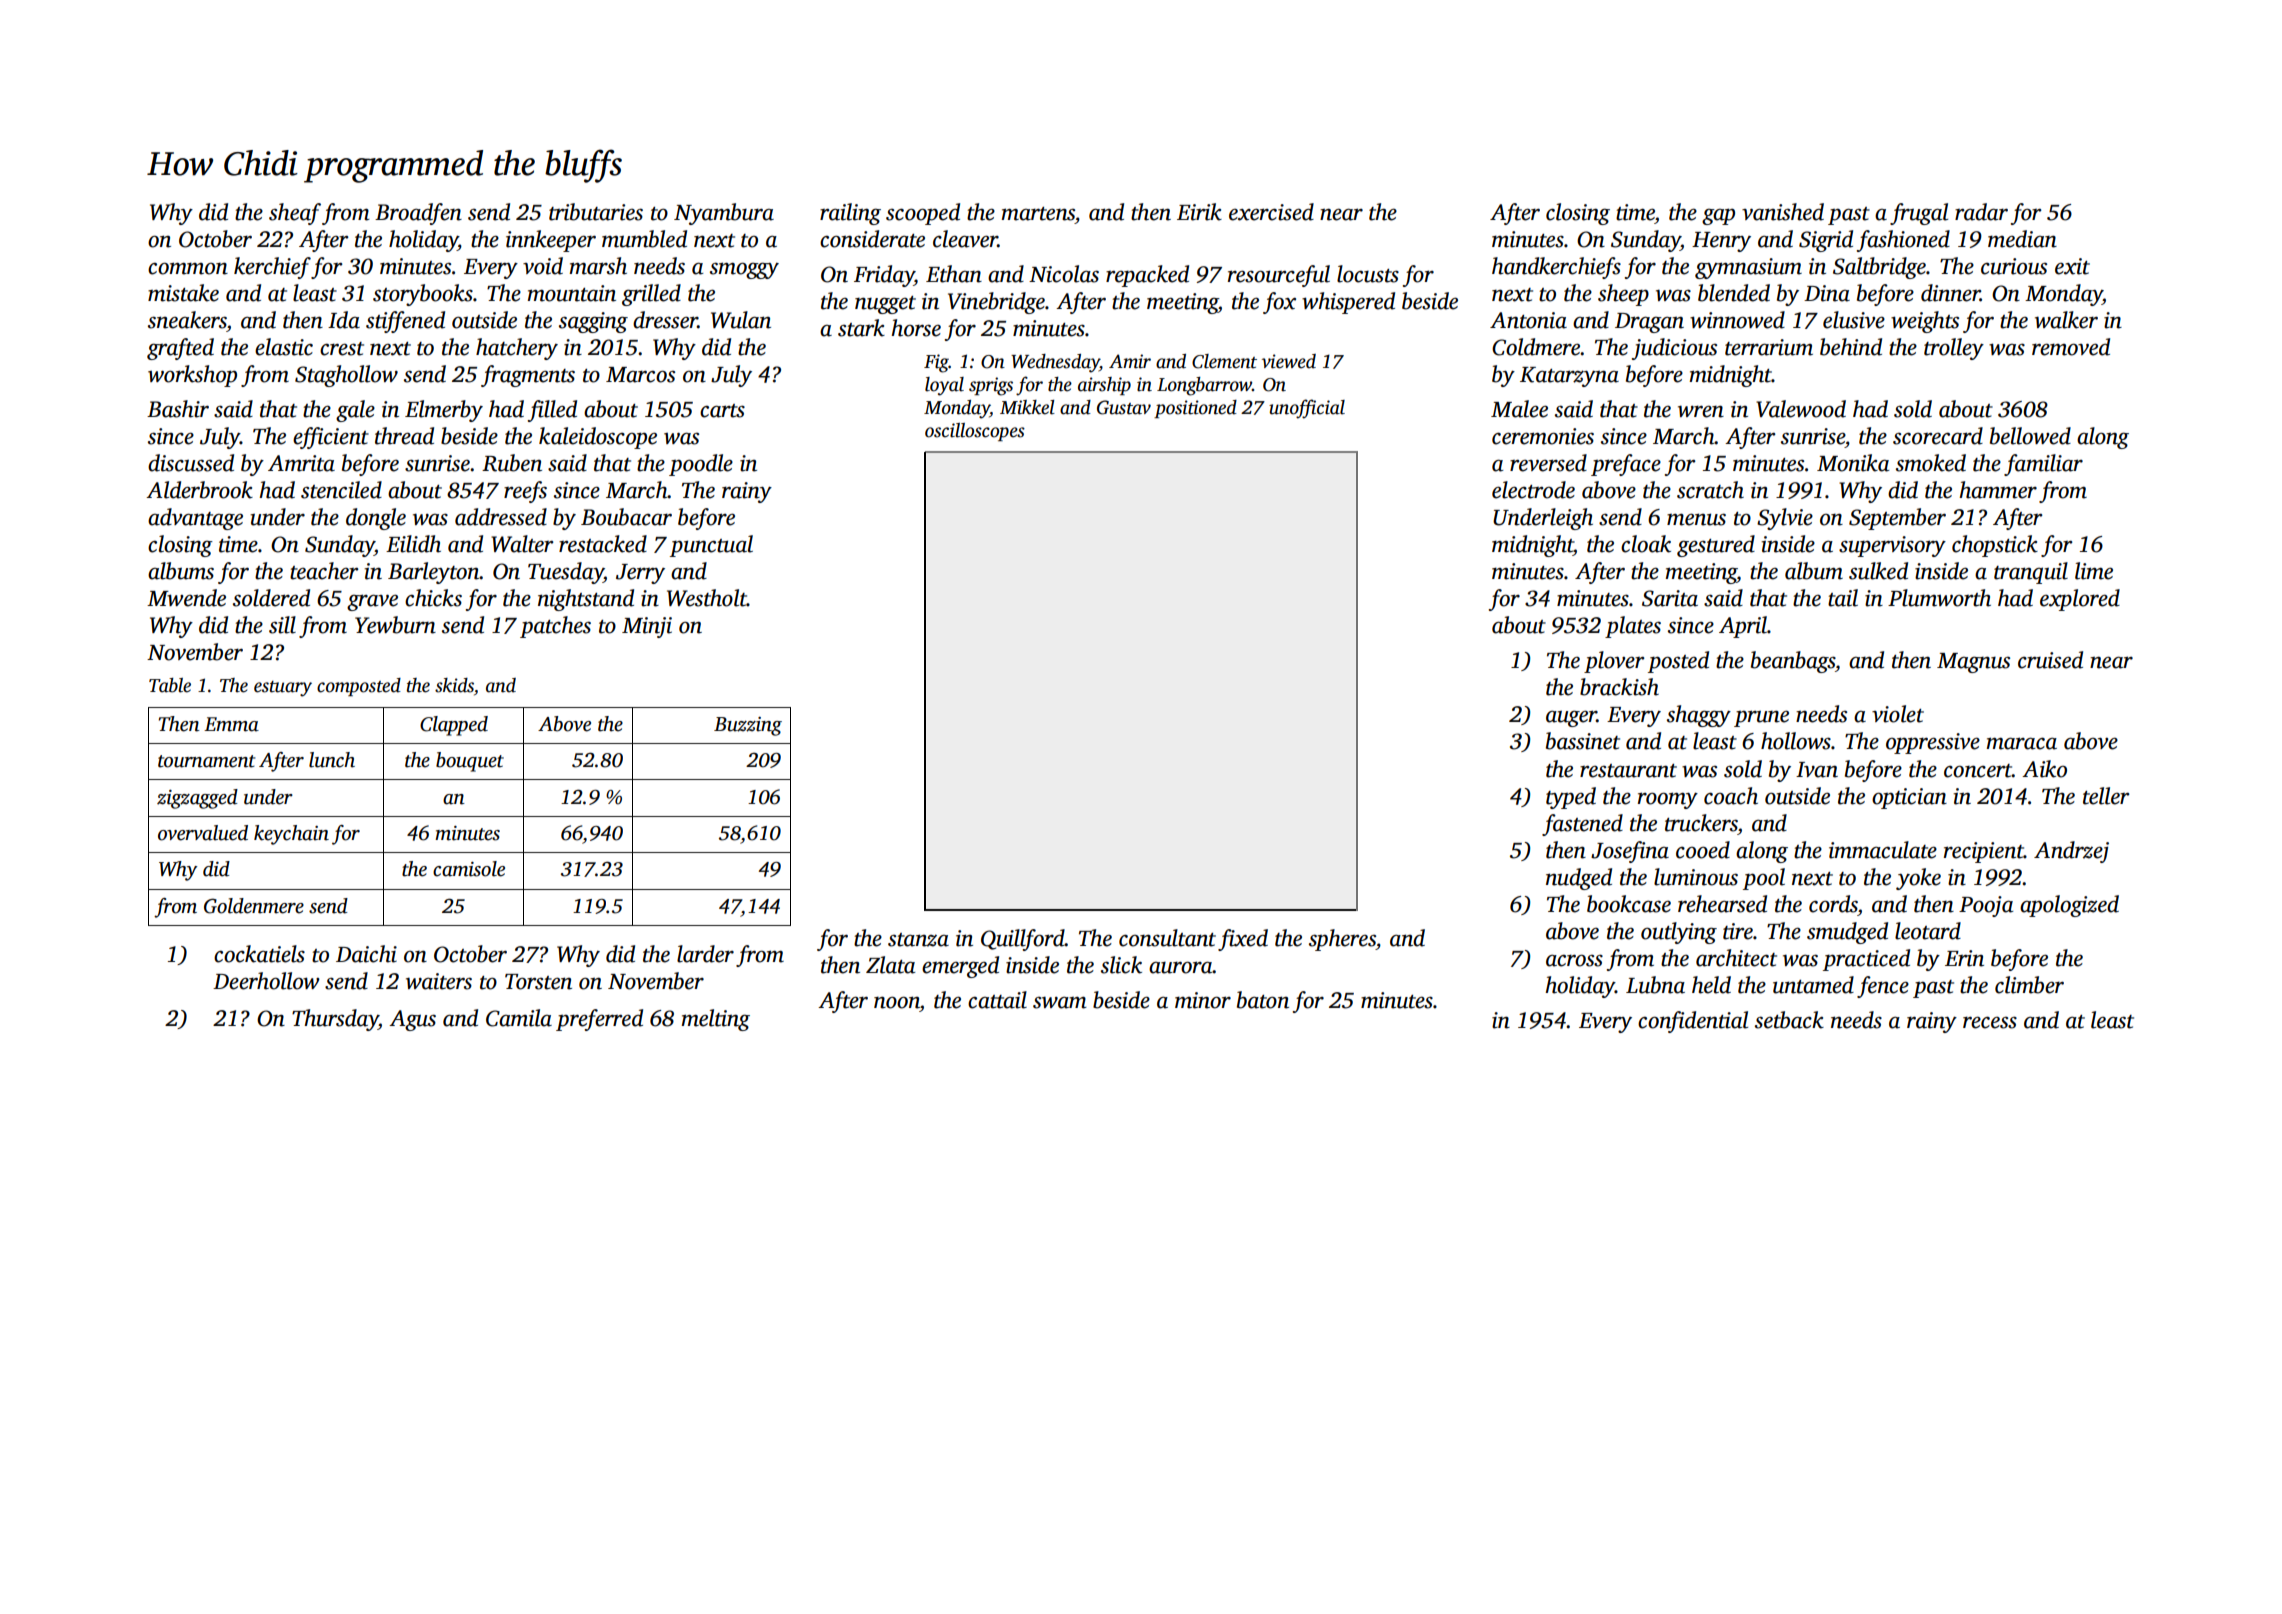 Image resolution: width=2282 pixels, height=1614 pixels. Describe the element at coordinates (412, 1020) in the image. I see `Agus` at that location.
